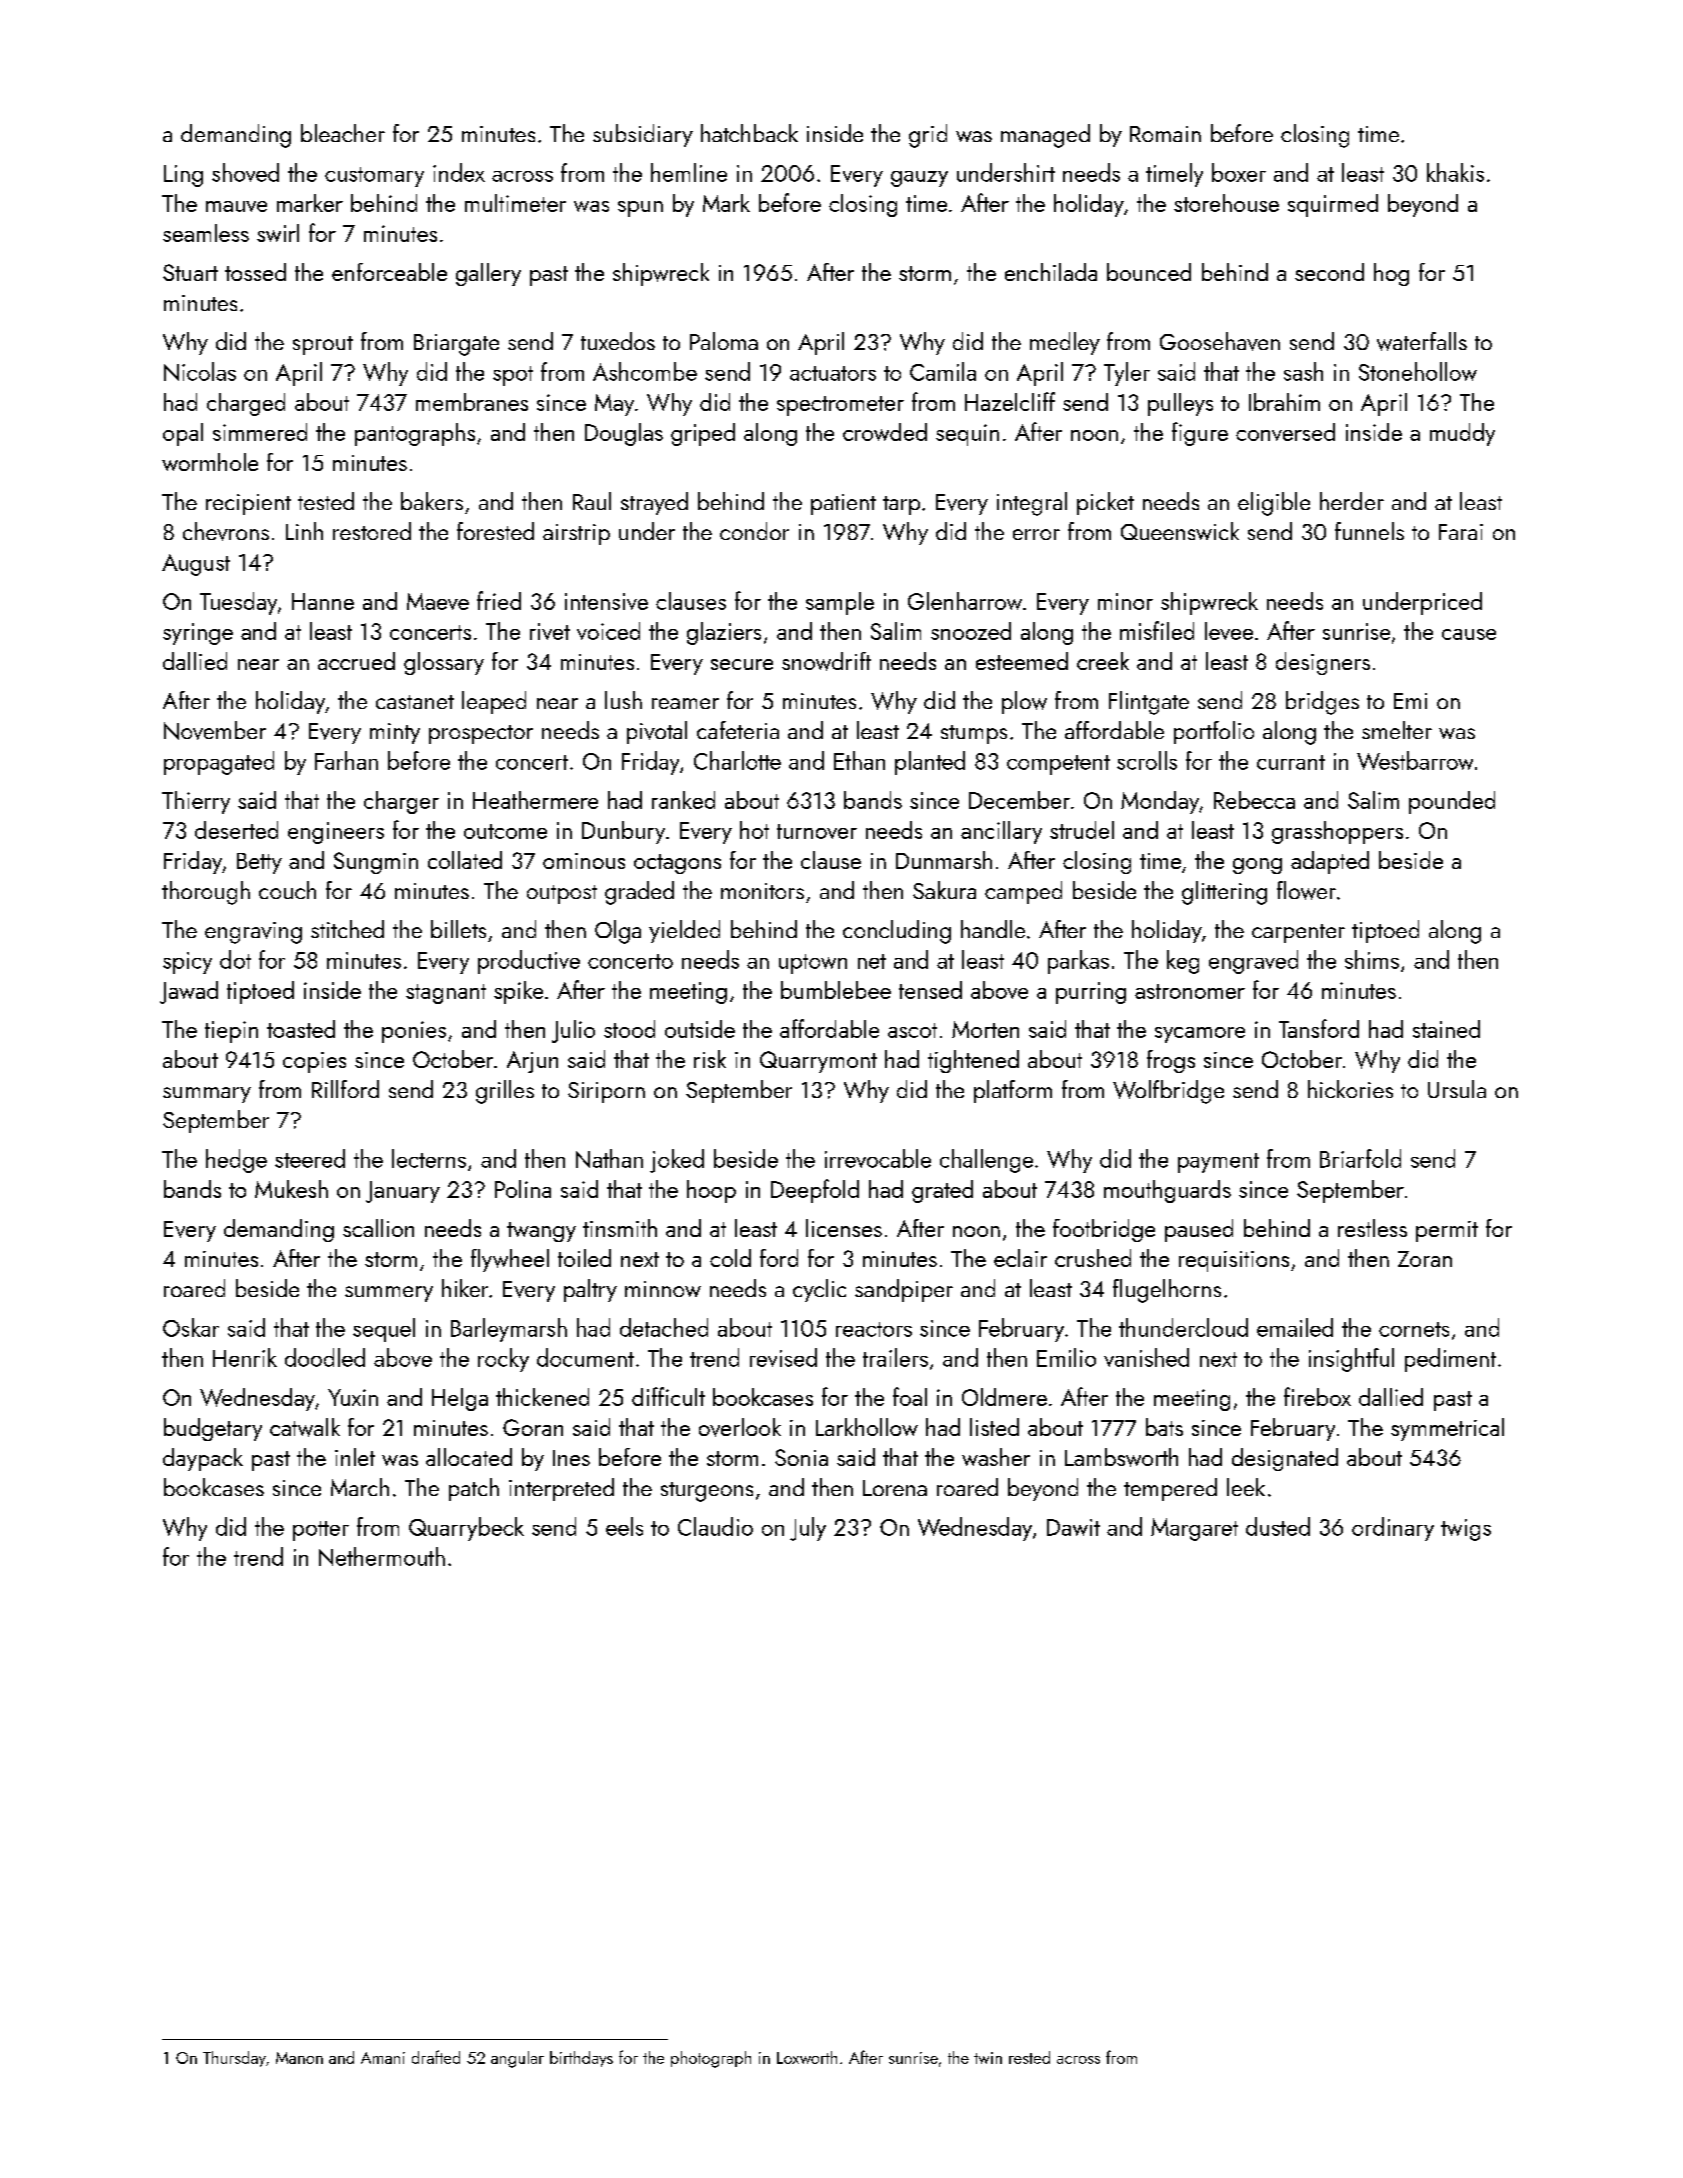  I want to click on rivet, so click(550, 631).
